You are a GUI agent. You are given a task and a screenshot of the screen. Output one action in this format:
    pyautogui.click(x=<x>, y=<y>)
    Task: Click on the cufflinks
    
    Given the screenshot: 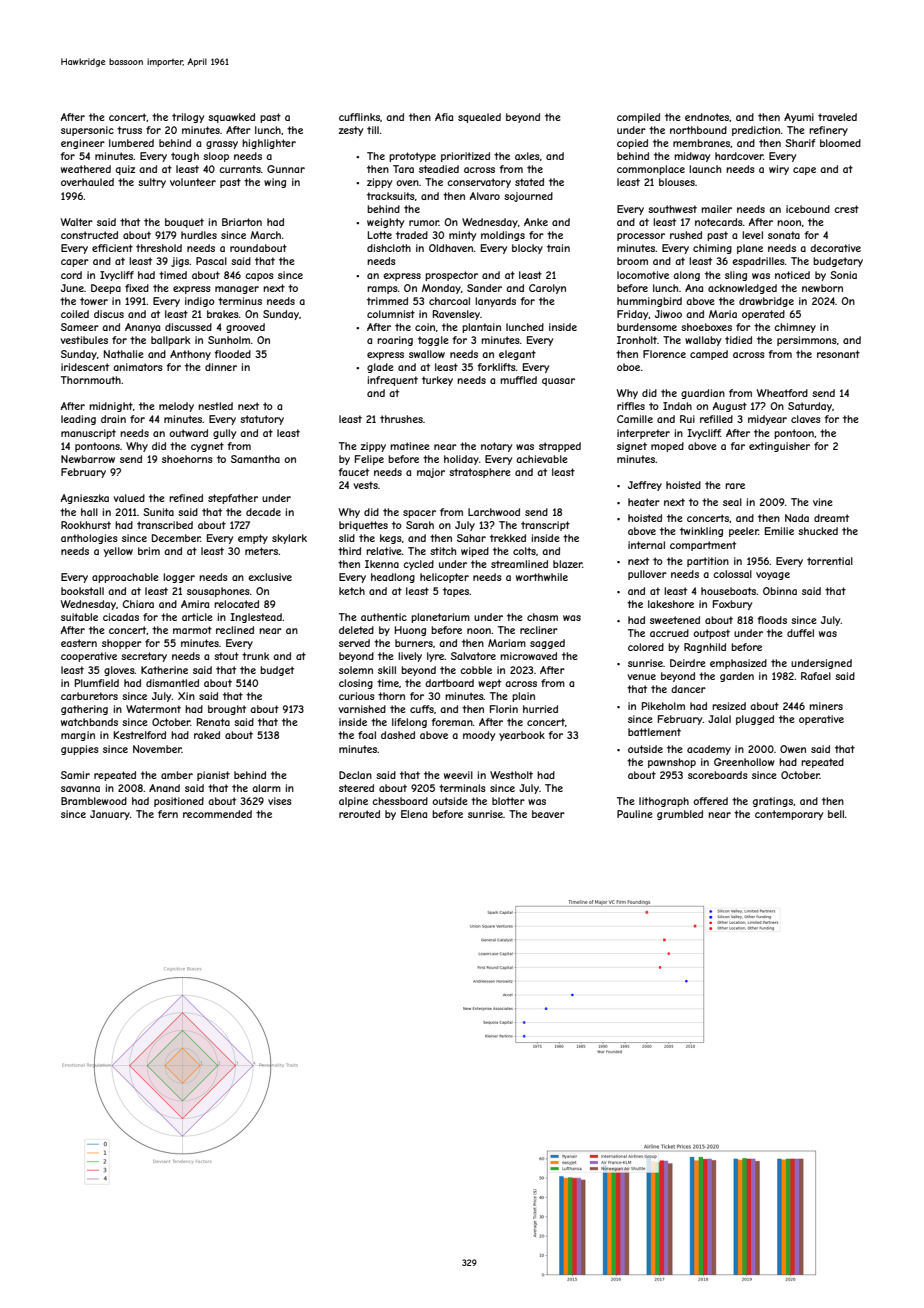 What is the action you would take?
    pyautogui.click(x=359, y=117)
